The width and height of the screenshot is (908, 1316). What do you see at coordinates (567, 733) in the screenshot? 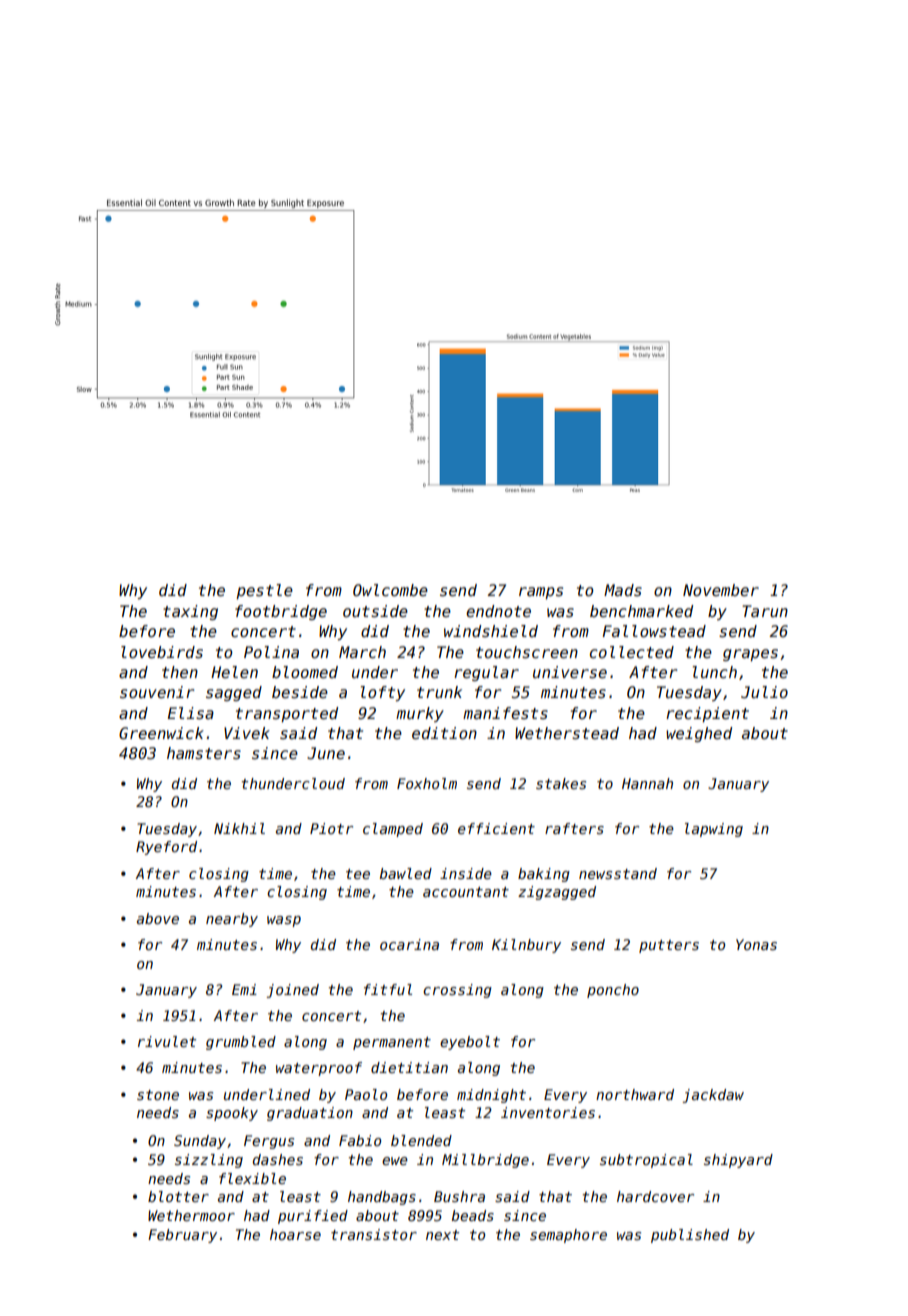
I see `Wetherstead` at bounding box center [567, 733].
